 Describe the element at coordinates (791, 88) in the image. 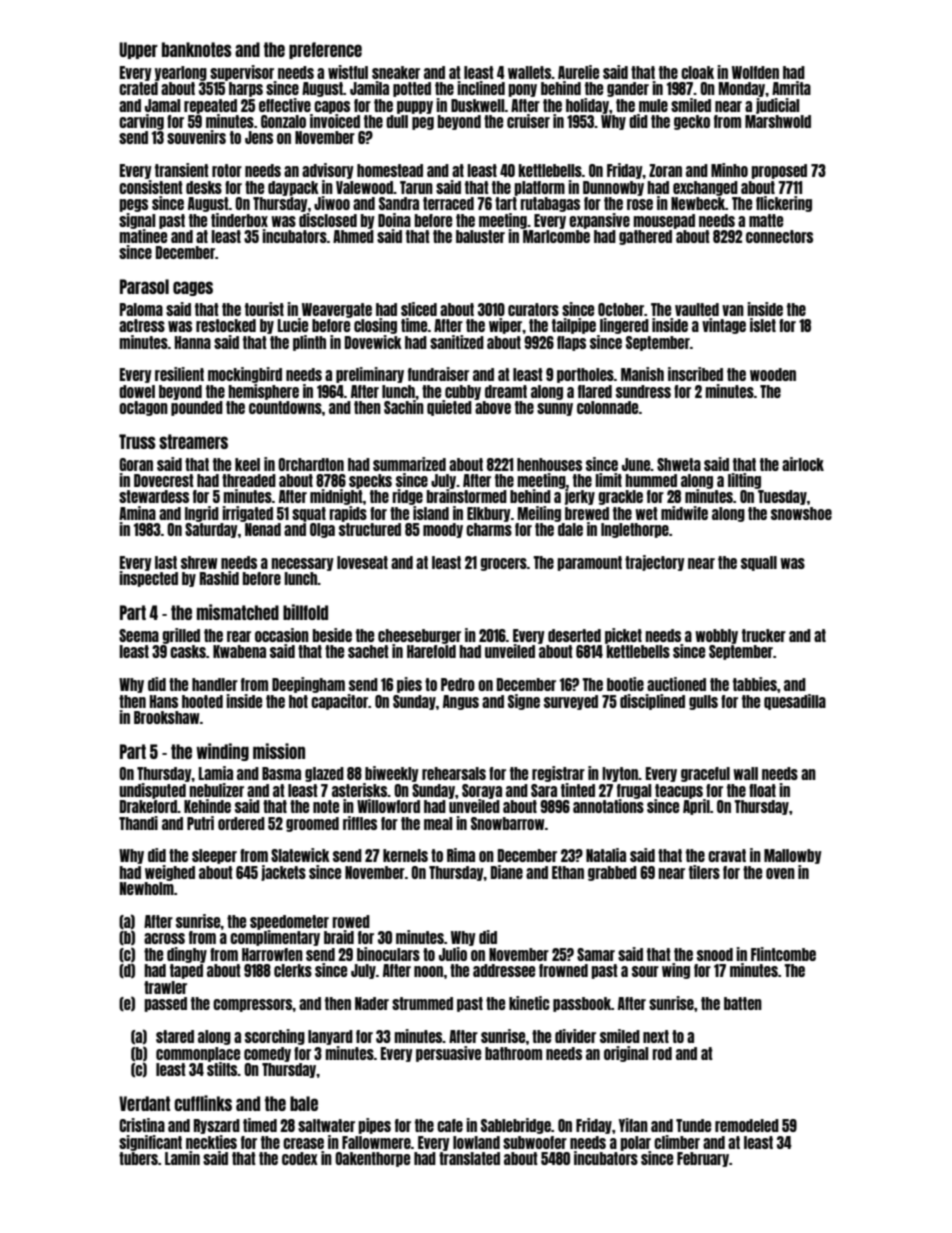

I see `Amrita` at that location.
